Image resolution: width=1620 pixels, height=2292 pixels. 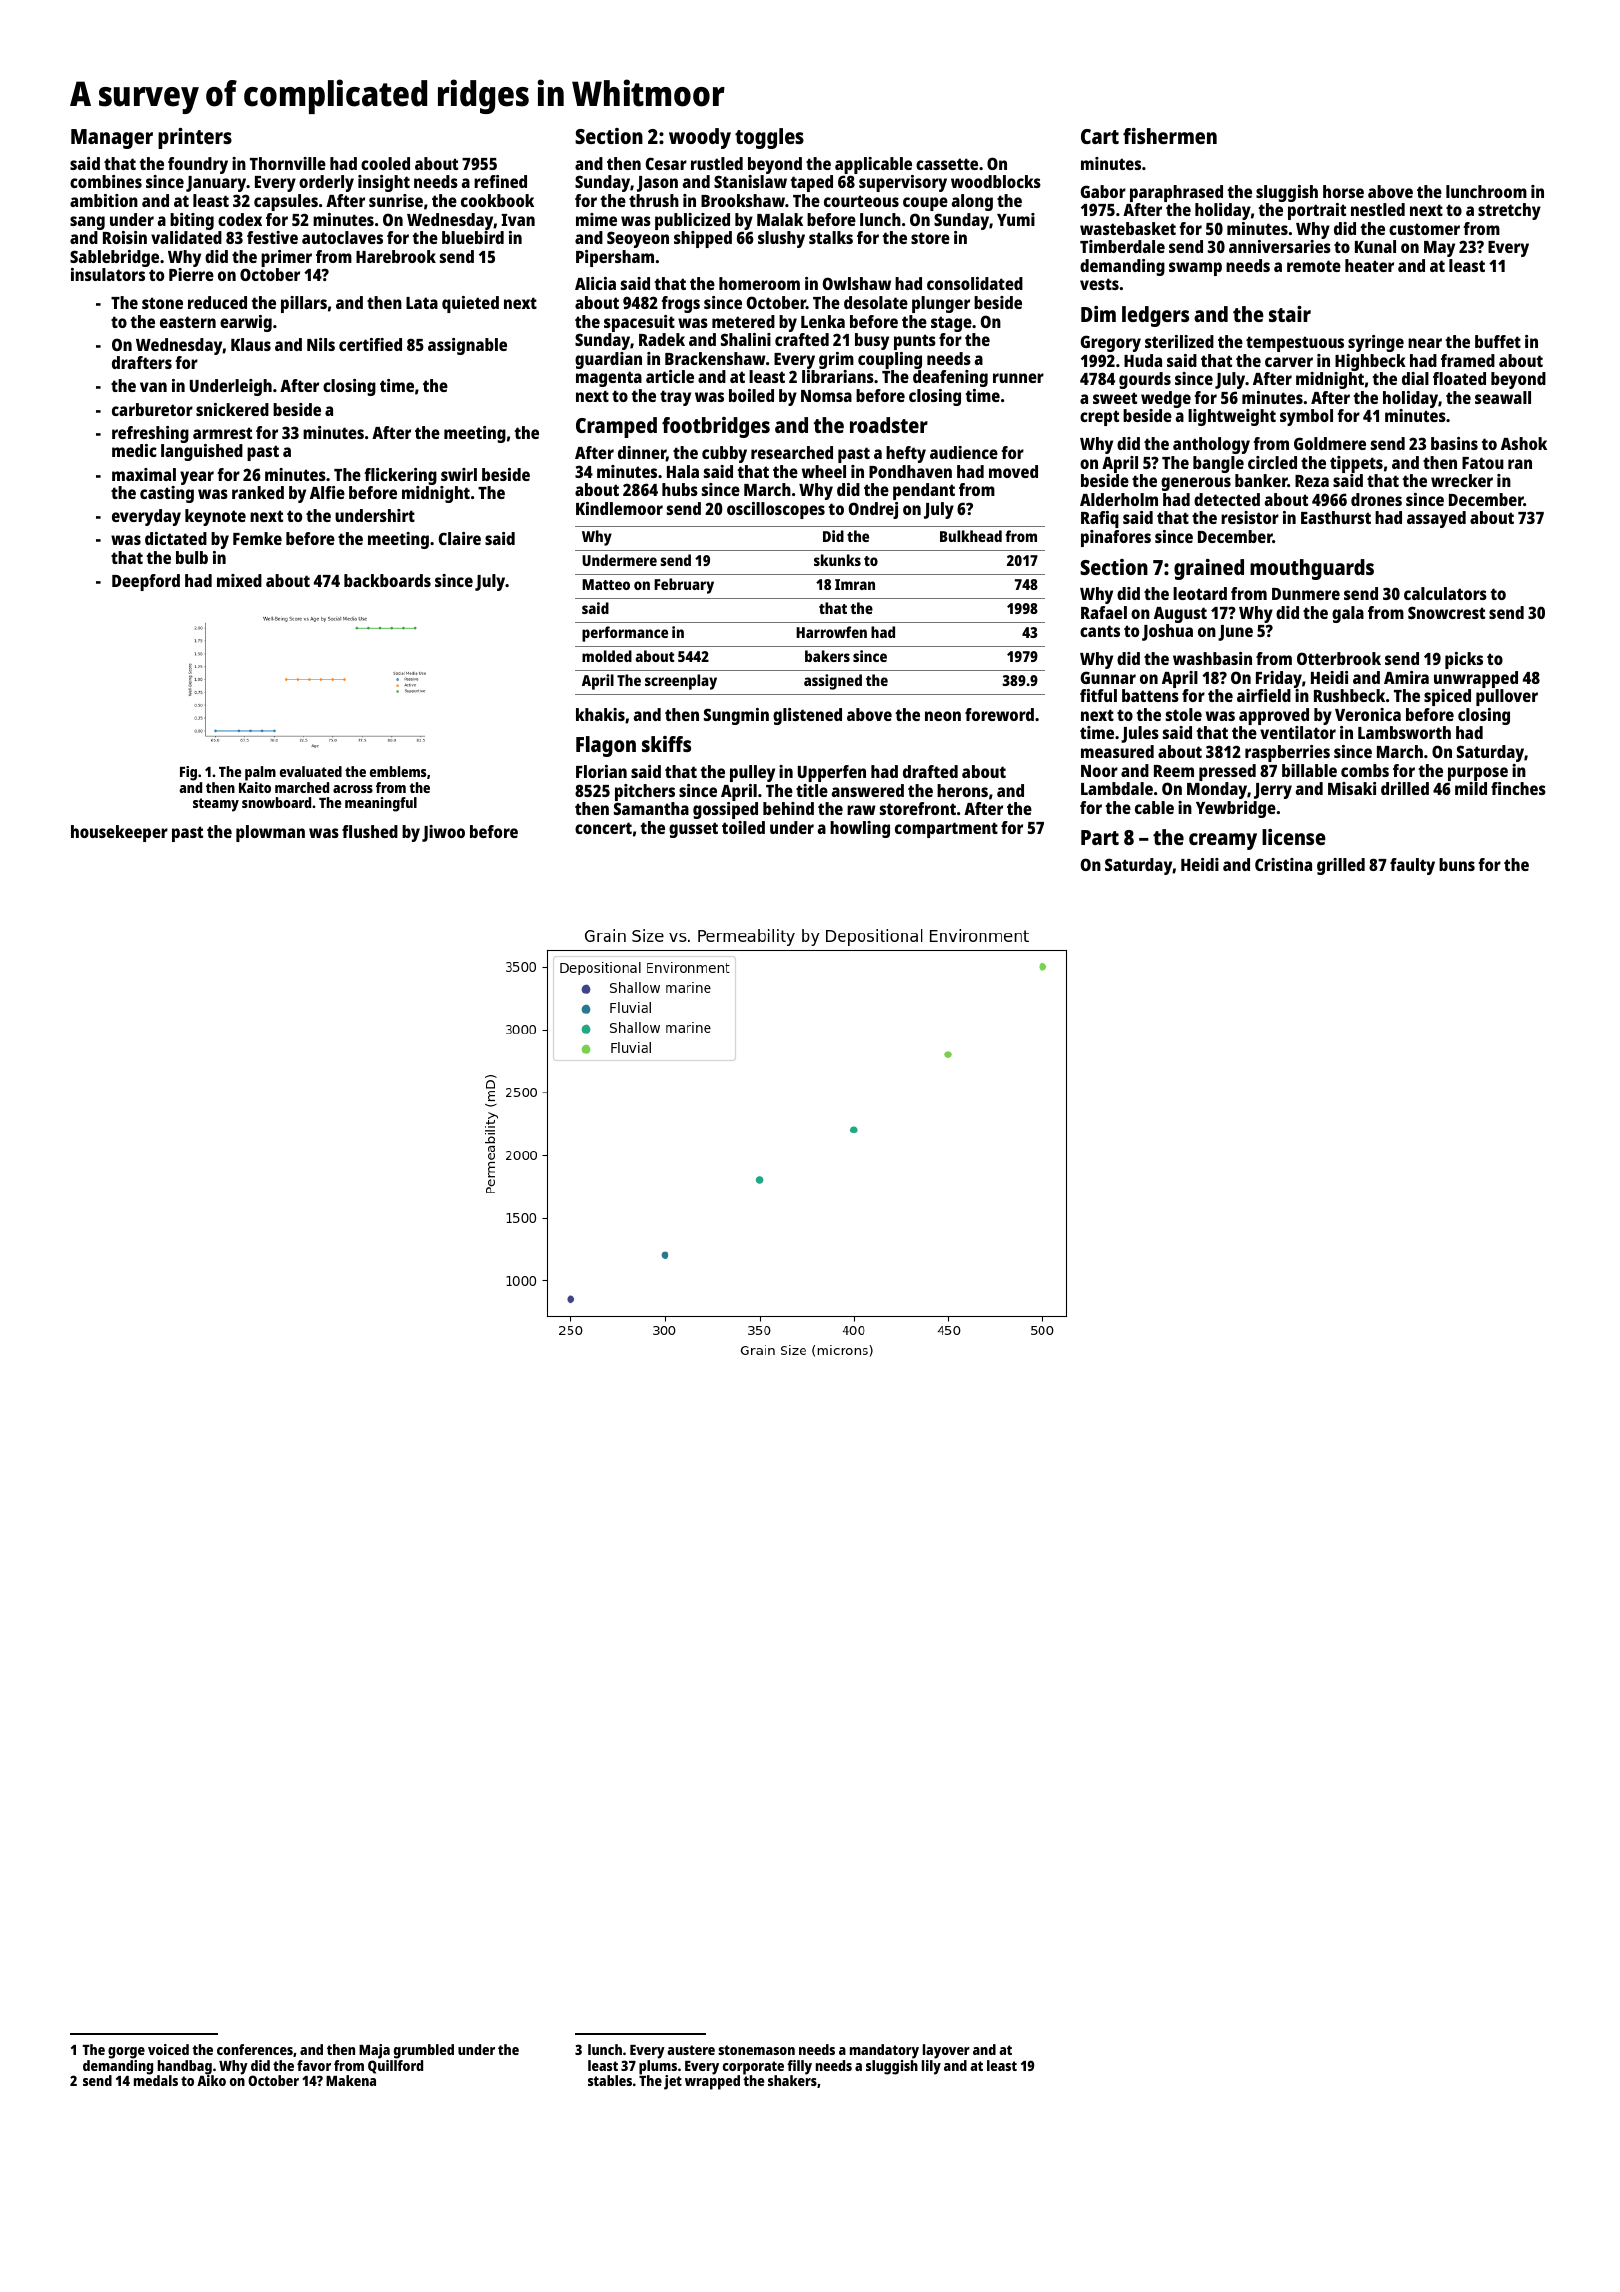 What do you see at coordinates (1457, 864) in the screenshot?
I see `buns` at bounding box center [1457, 864].
